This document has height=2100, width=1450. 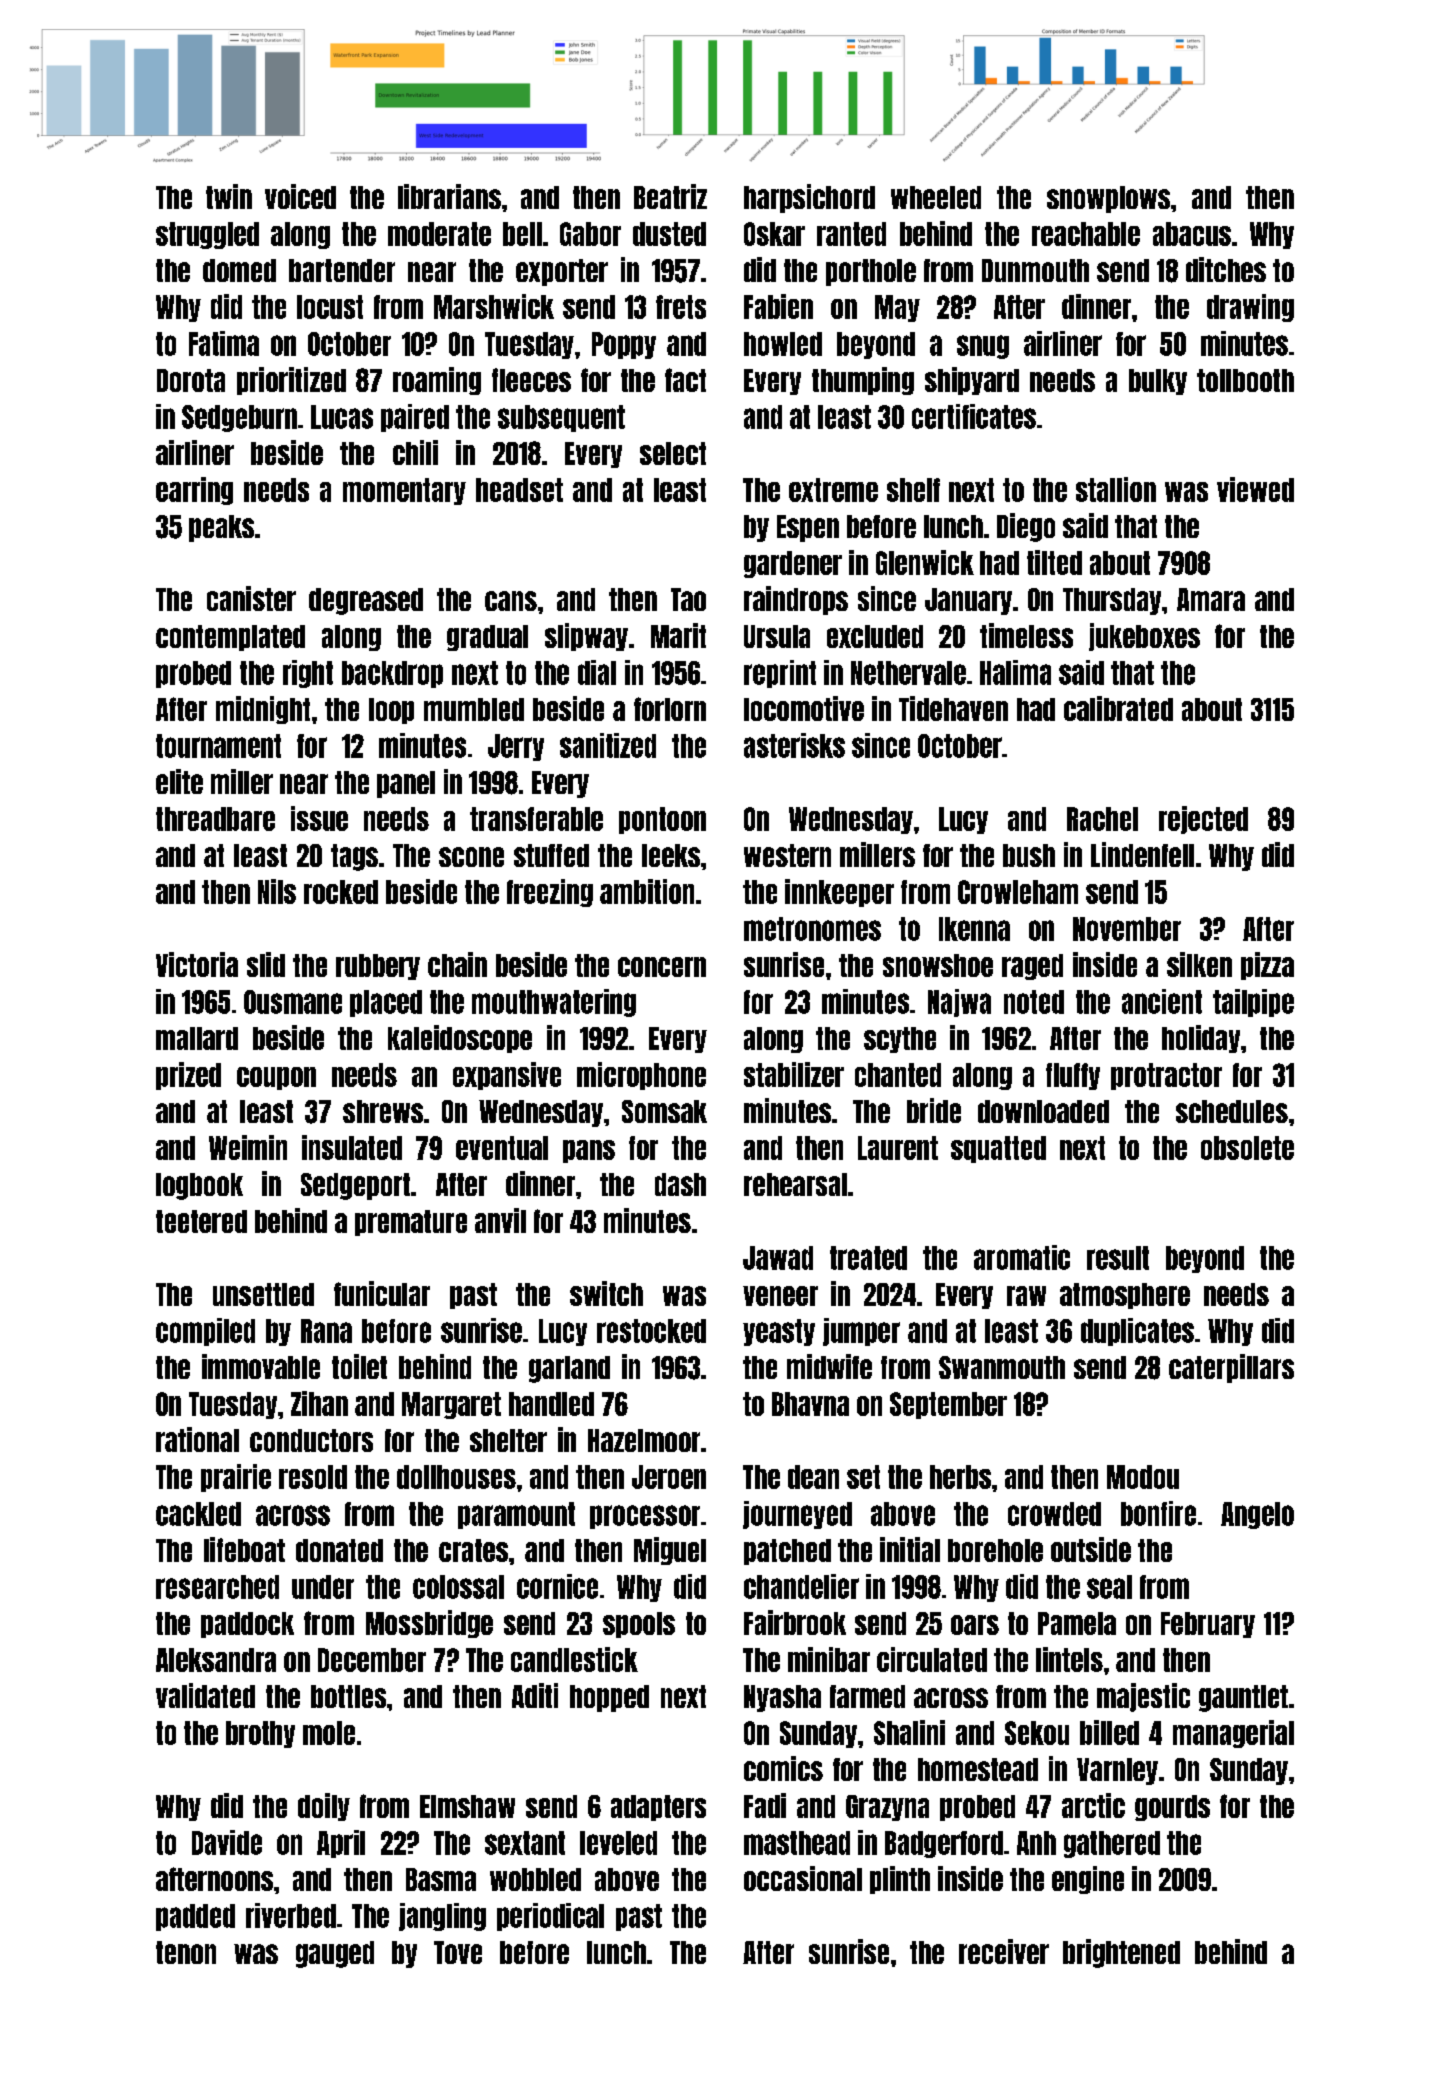 What do you see at coordinates (1088, 1880) in the document?
I see `engine` at bounding box center [1088, 1880].
